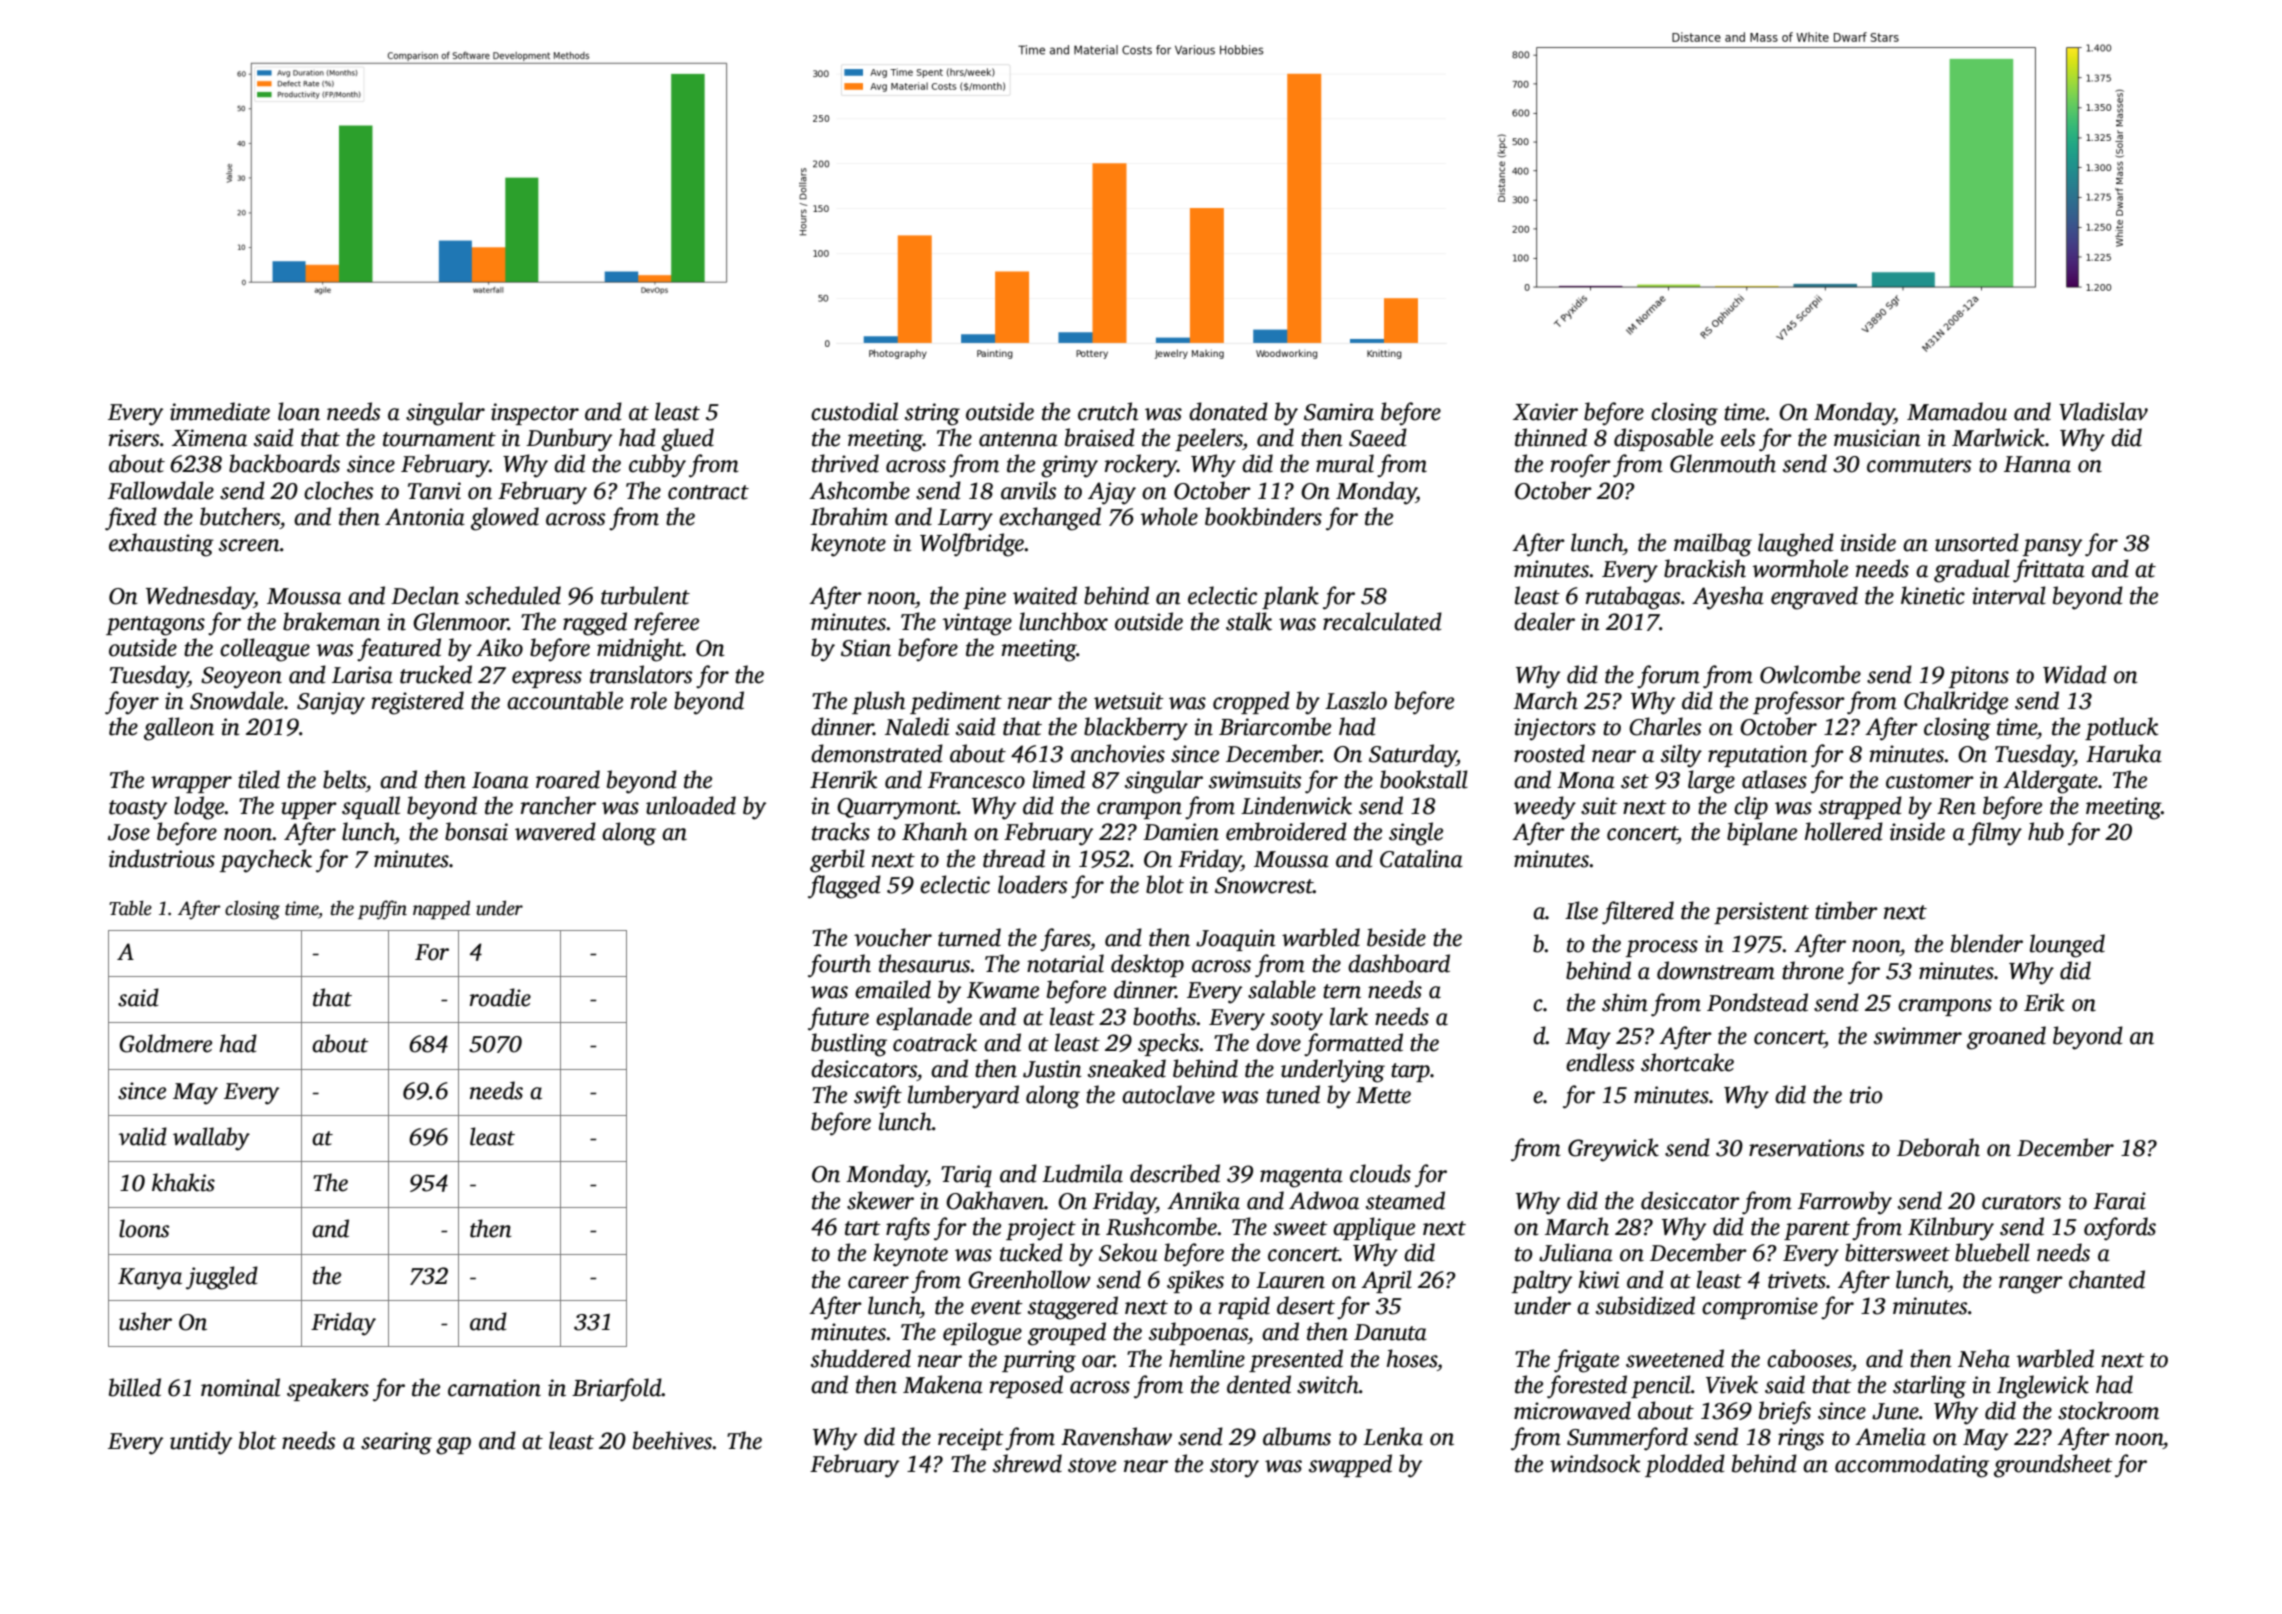 The image size is (2282, 1614). What do you see at coordinates (2075, 674) in the screenshot?
I see `Widad` at bounding box center [2075, 674].
